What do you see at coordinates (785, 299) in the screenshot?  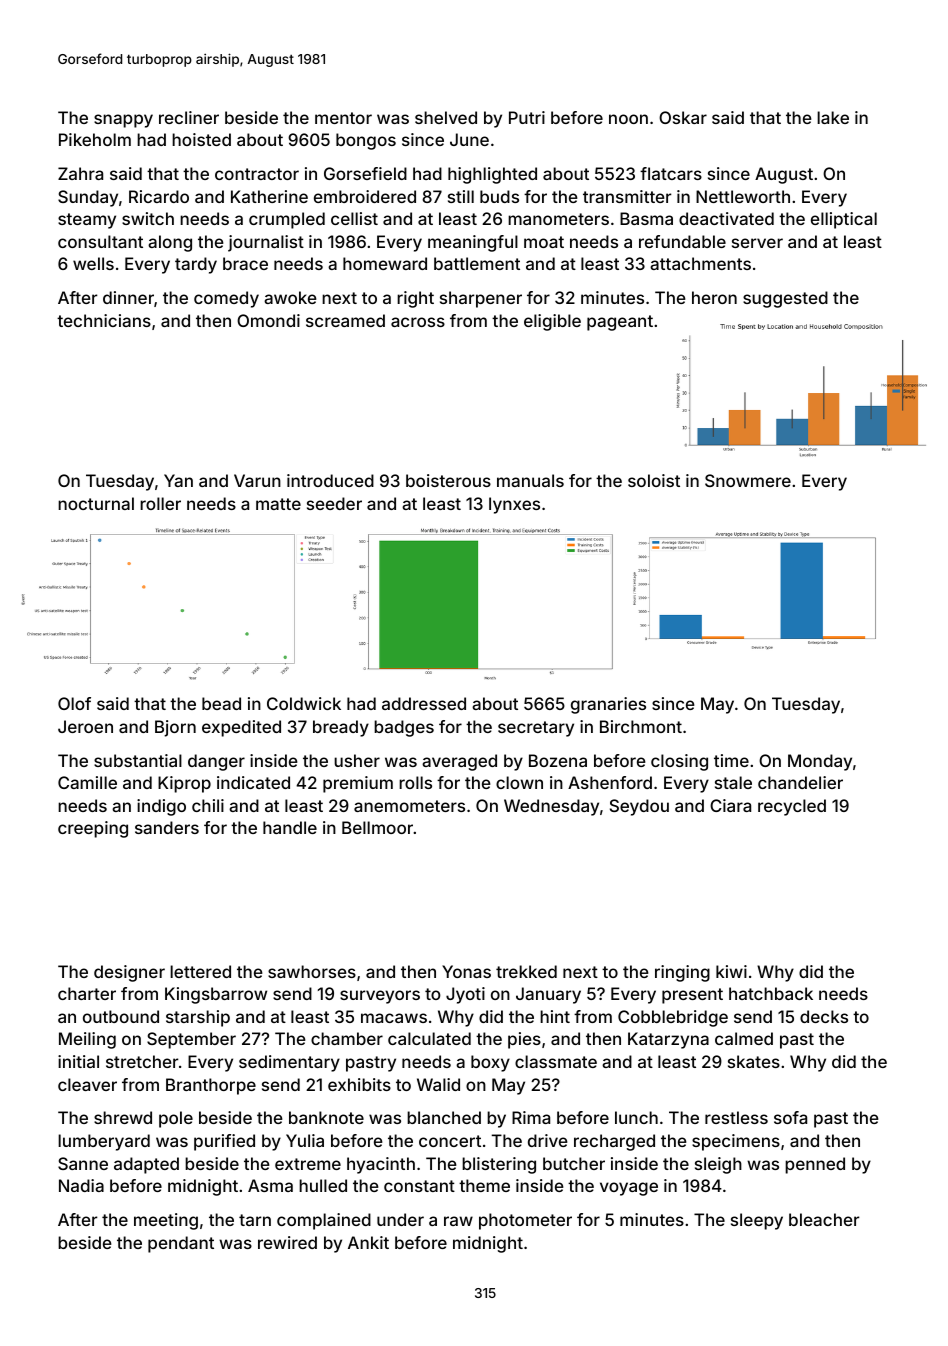 I see `suggested` at bounding box center [785, 299].
